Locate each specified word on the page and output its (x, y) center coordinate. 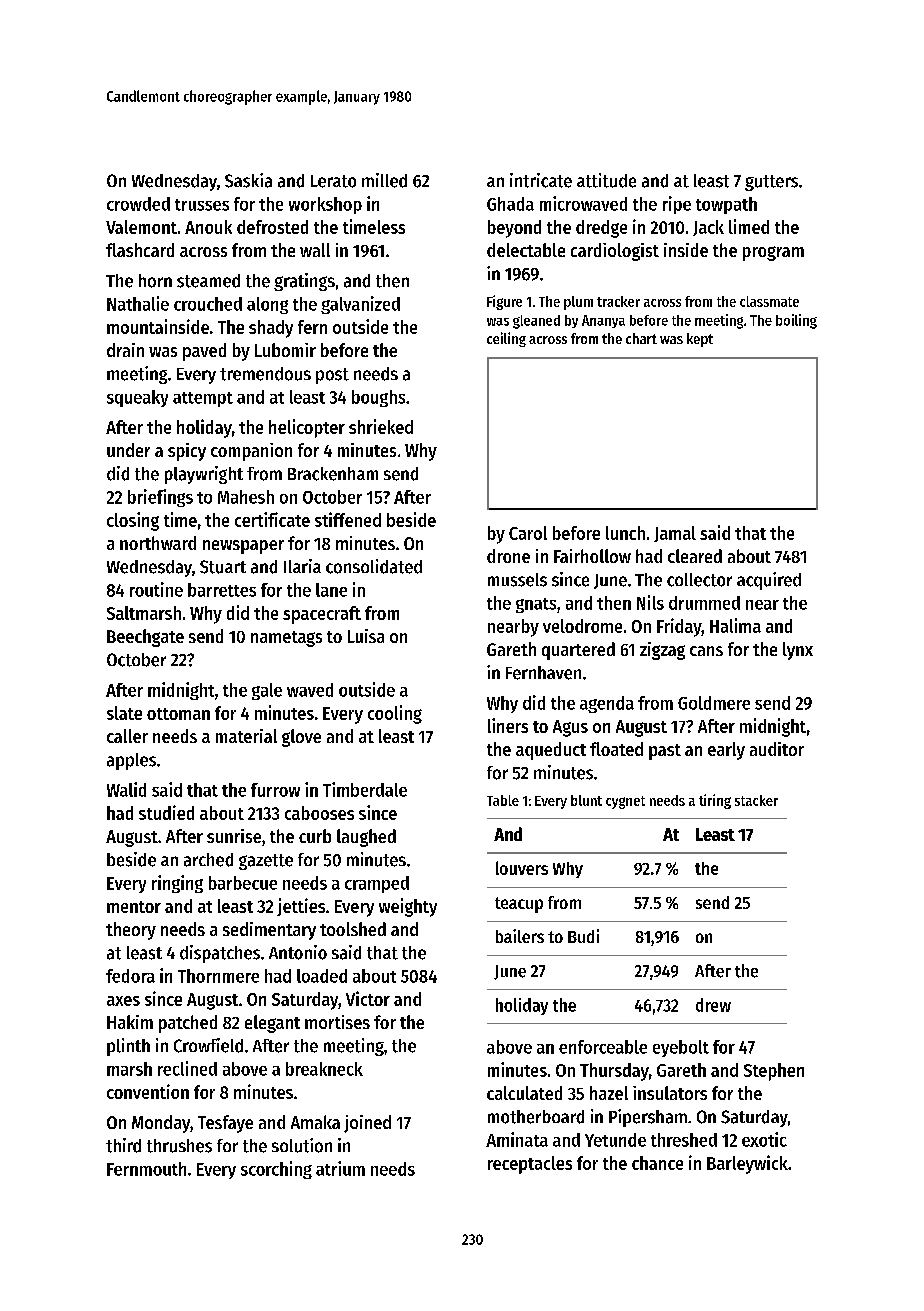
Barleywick (747, 1164)
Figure (504, 302)
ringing (177, 884)
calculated (524, 1093)
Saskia (248, 180)
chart (641, 338)
